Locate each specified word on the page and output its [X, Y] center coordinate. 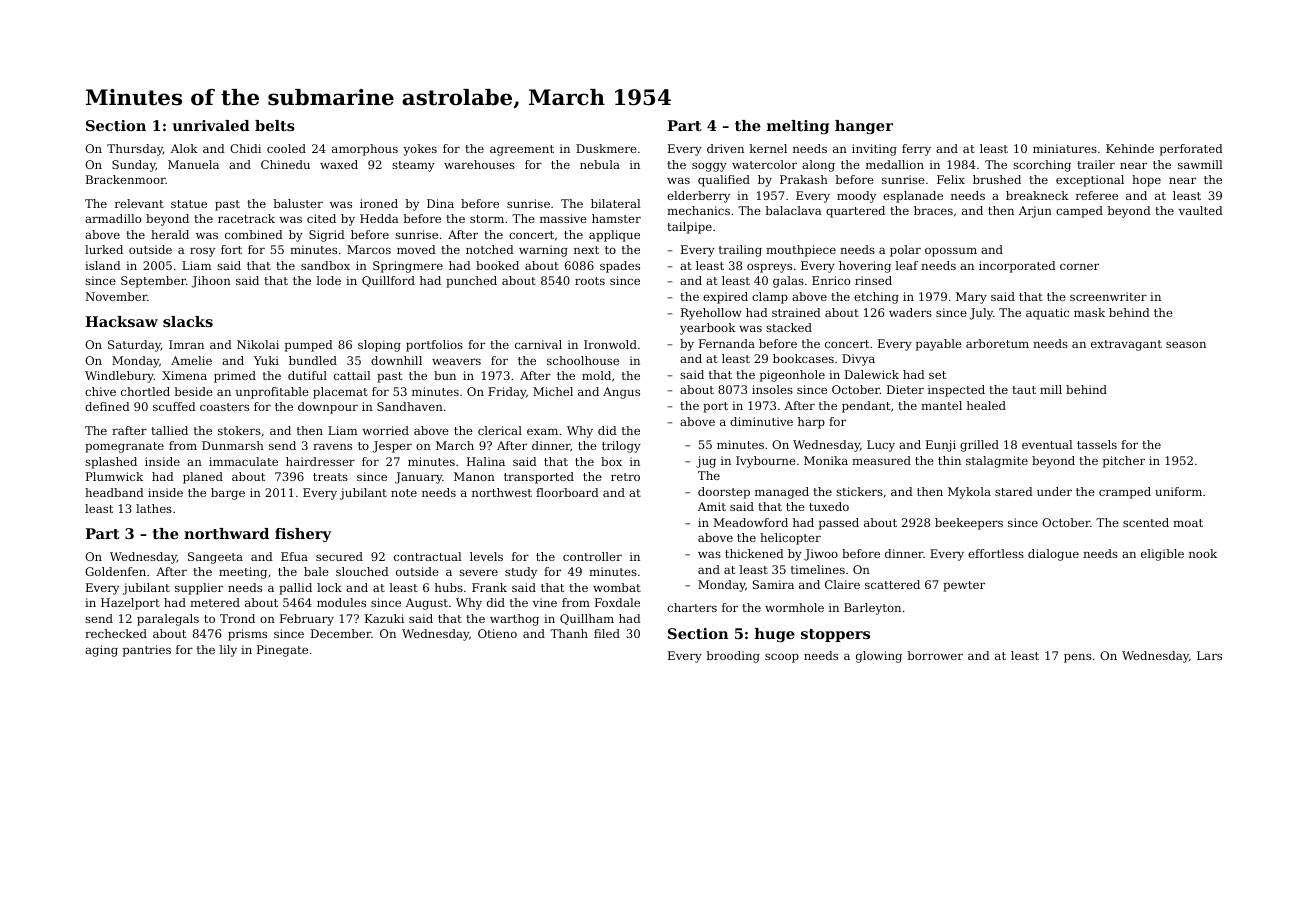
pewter [964, 586]
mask [1089, 312]
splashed [111, 463]
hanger [864, 127]
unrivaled [211, 125]
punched [471, 282]
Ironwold [610, 344]
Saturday [134, 346]
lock [329, 587]
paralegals [168, 620]
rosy [202, 252]
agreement [522, 150]
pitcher [1124, 462]
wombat [617, 587]
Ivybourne [766, 462]
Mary [971, 298]
